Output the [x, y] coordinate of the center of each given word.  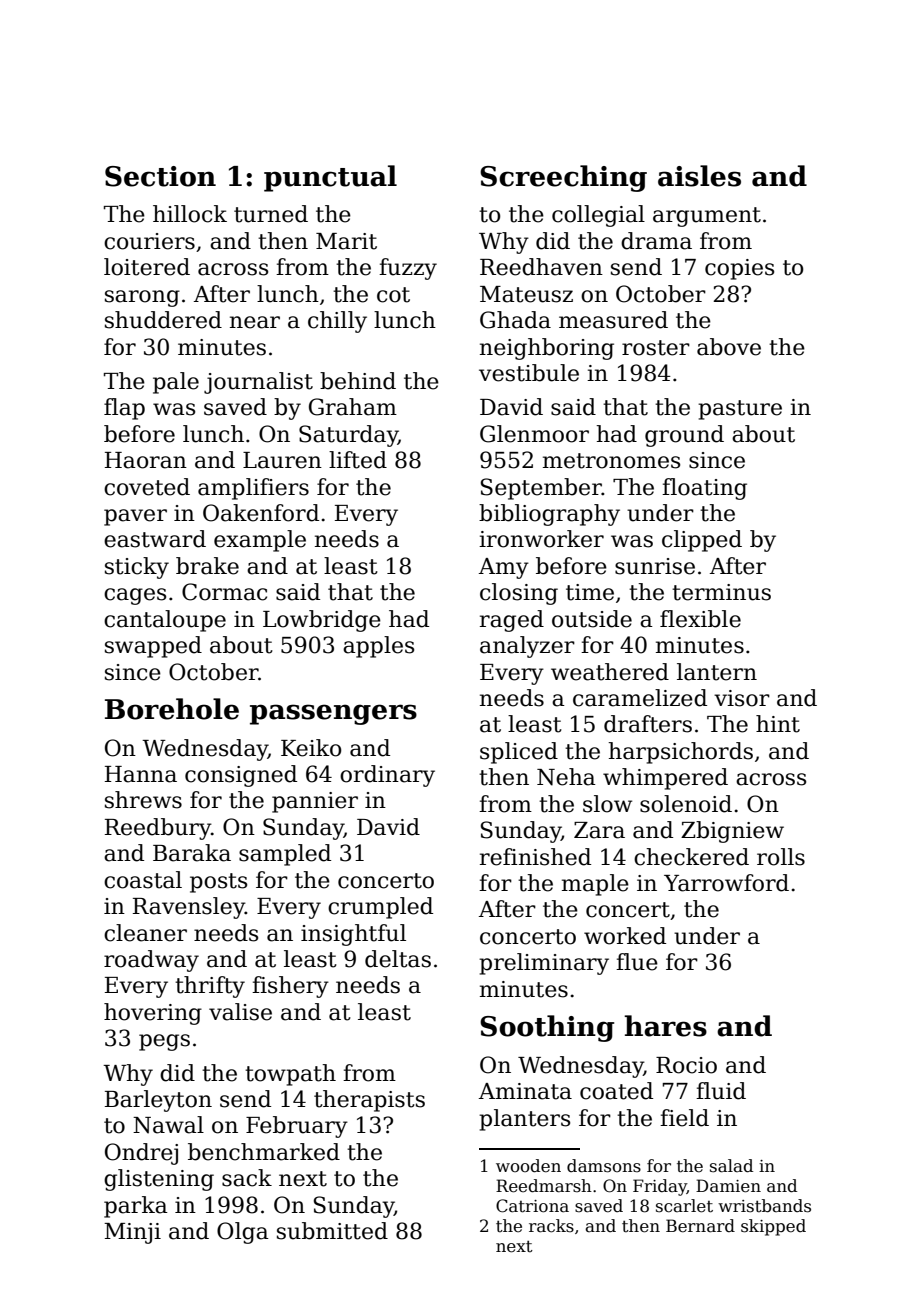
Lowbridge [322, 621]
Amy [504, 568]
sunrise [655, 566]
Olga [243, 1233]
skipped [773, 1227]
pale [176, 383]
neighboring [547, 349]
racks [551, 1226]
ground [684, 436]
